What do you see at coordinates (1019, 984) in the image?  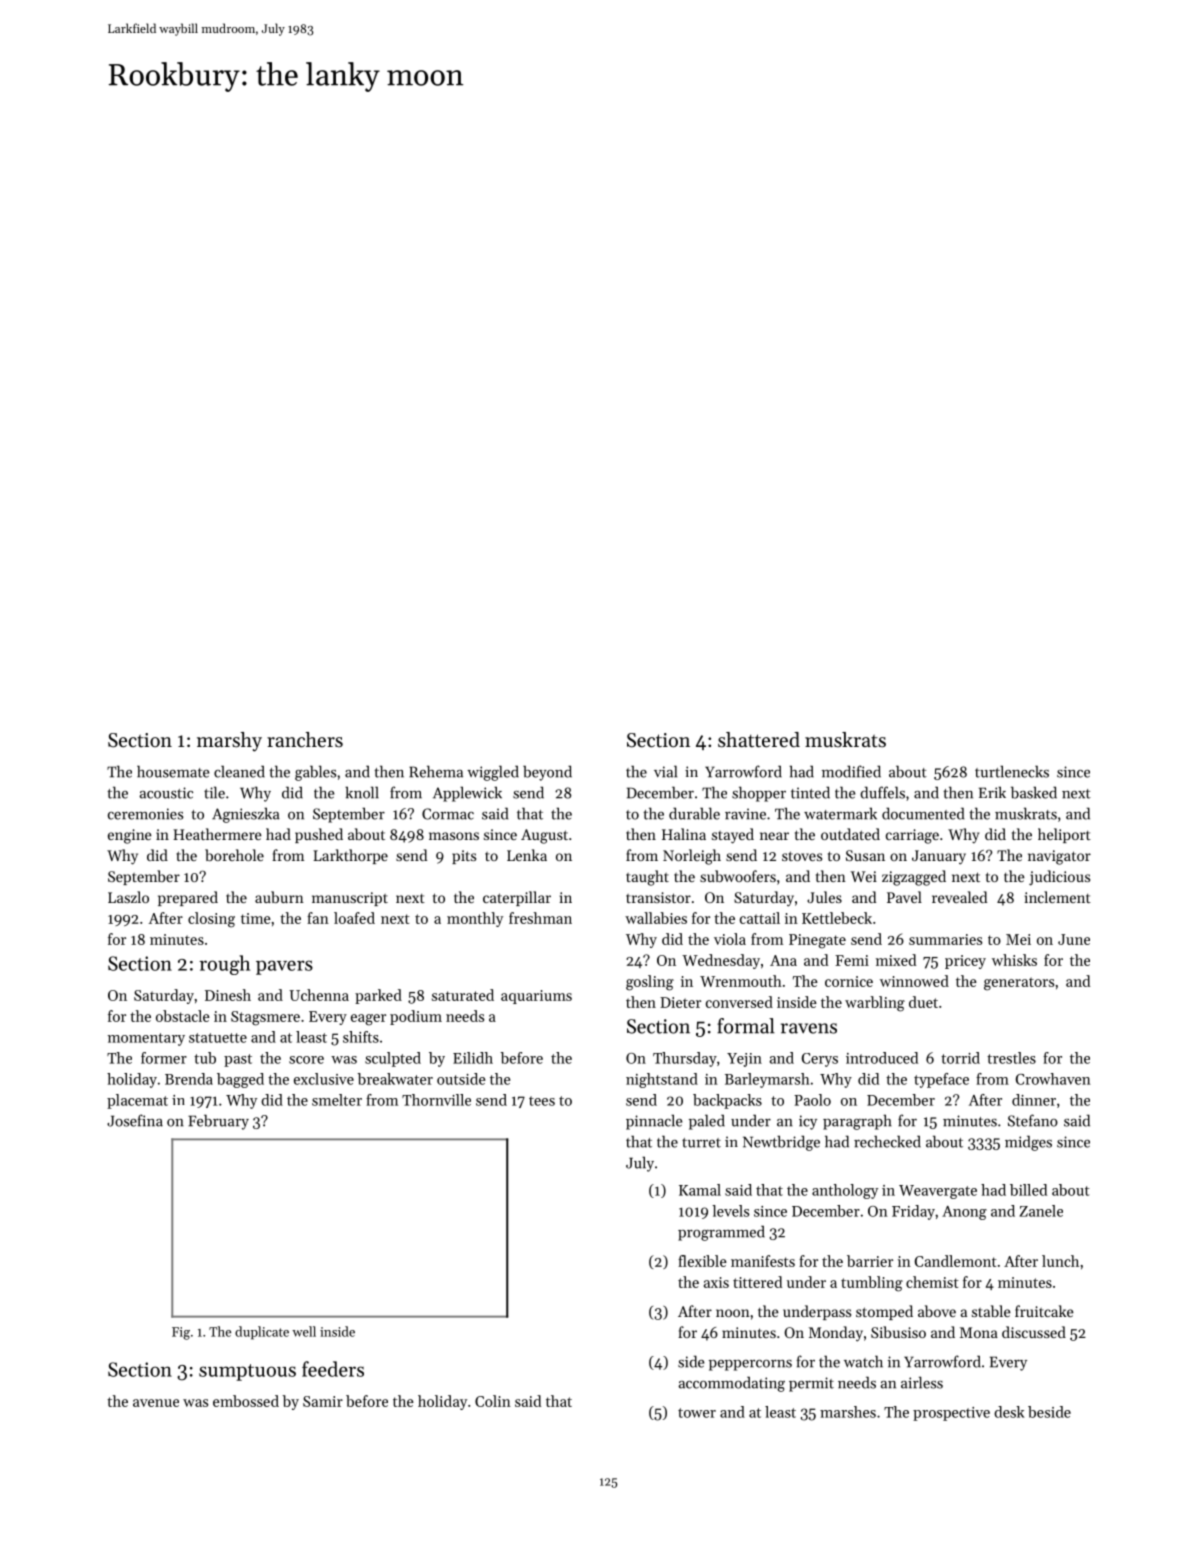 I see `generators` at bounding box center [1019, 984].
